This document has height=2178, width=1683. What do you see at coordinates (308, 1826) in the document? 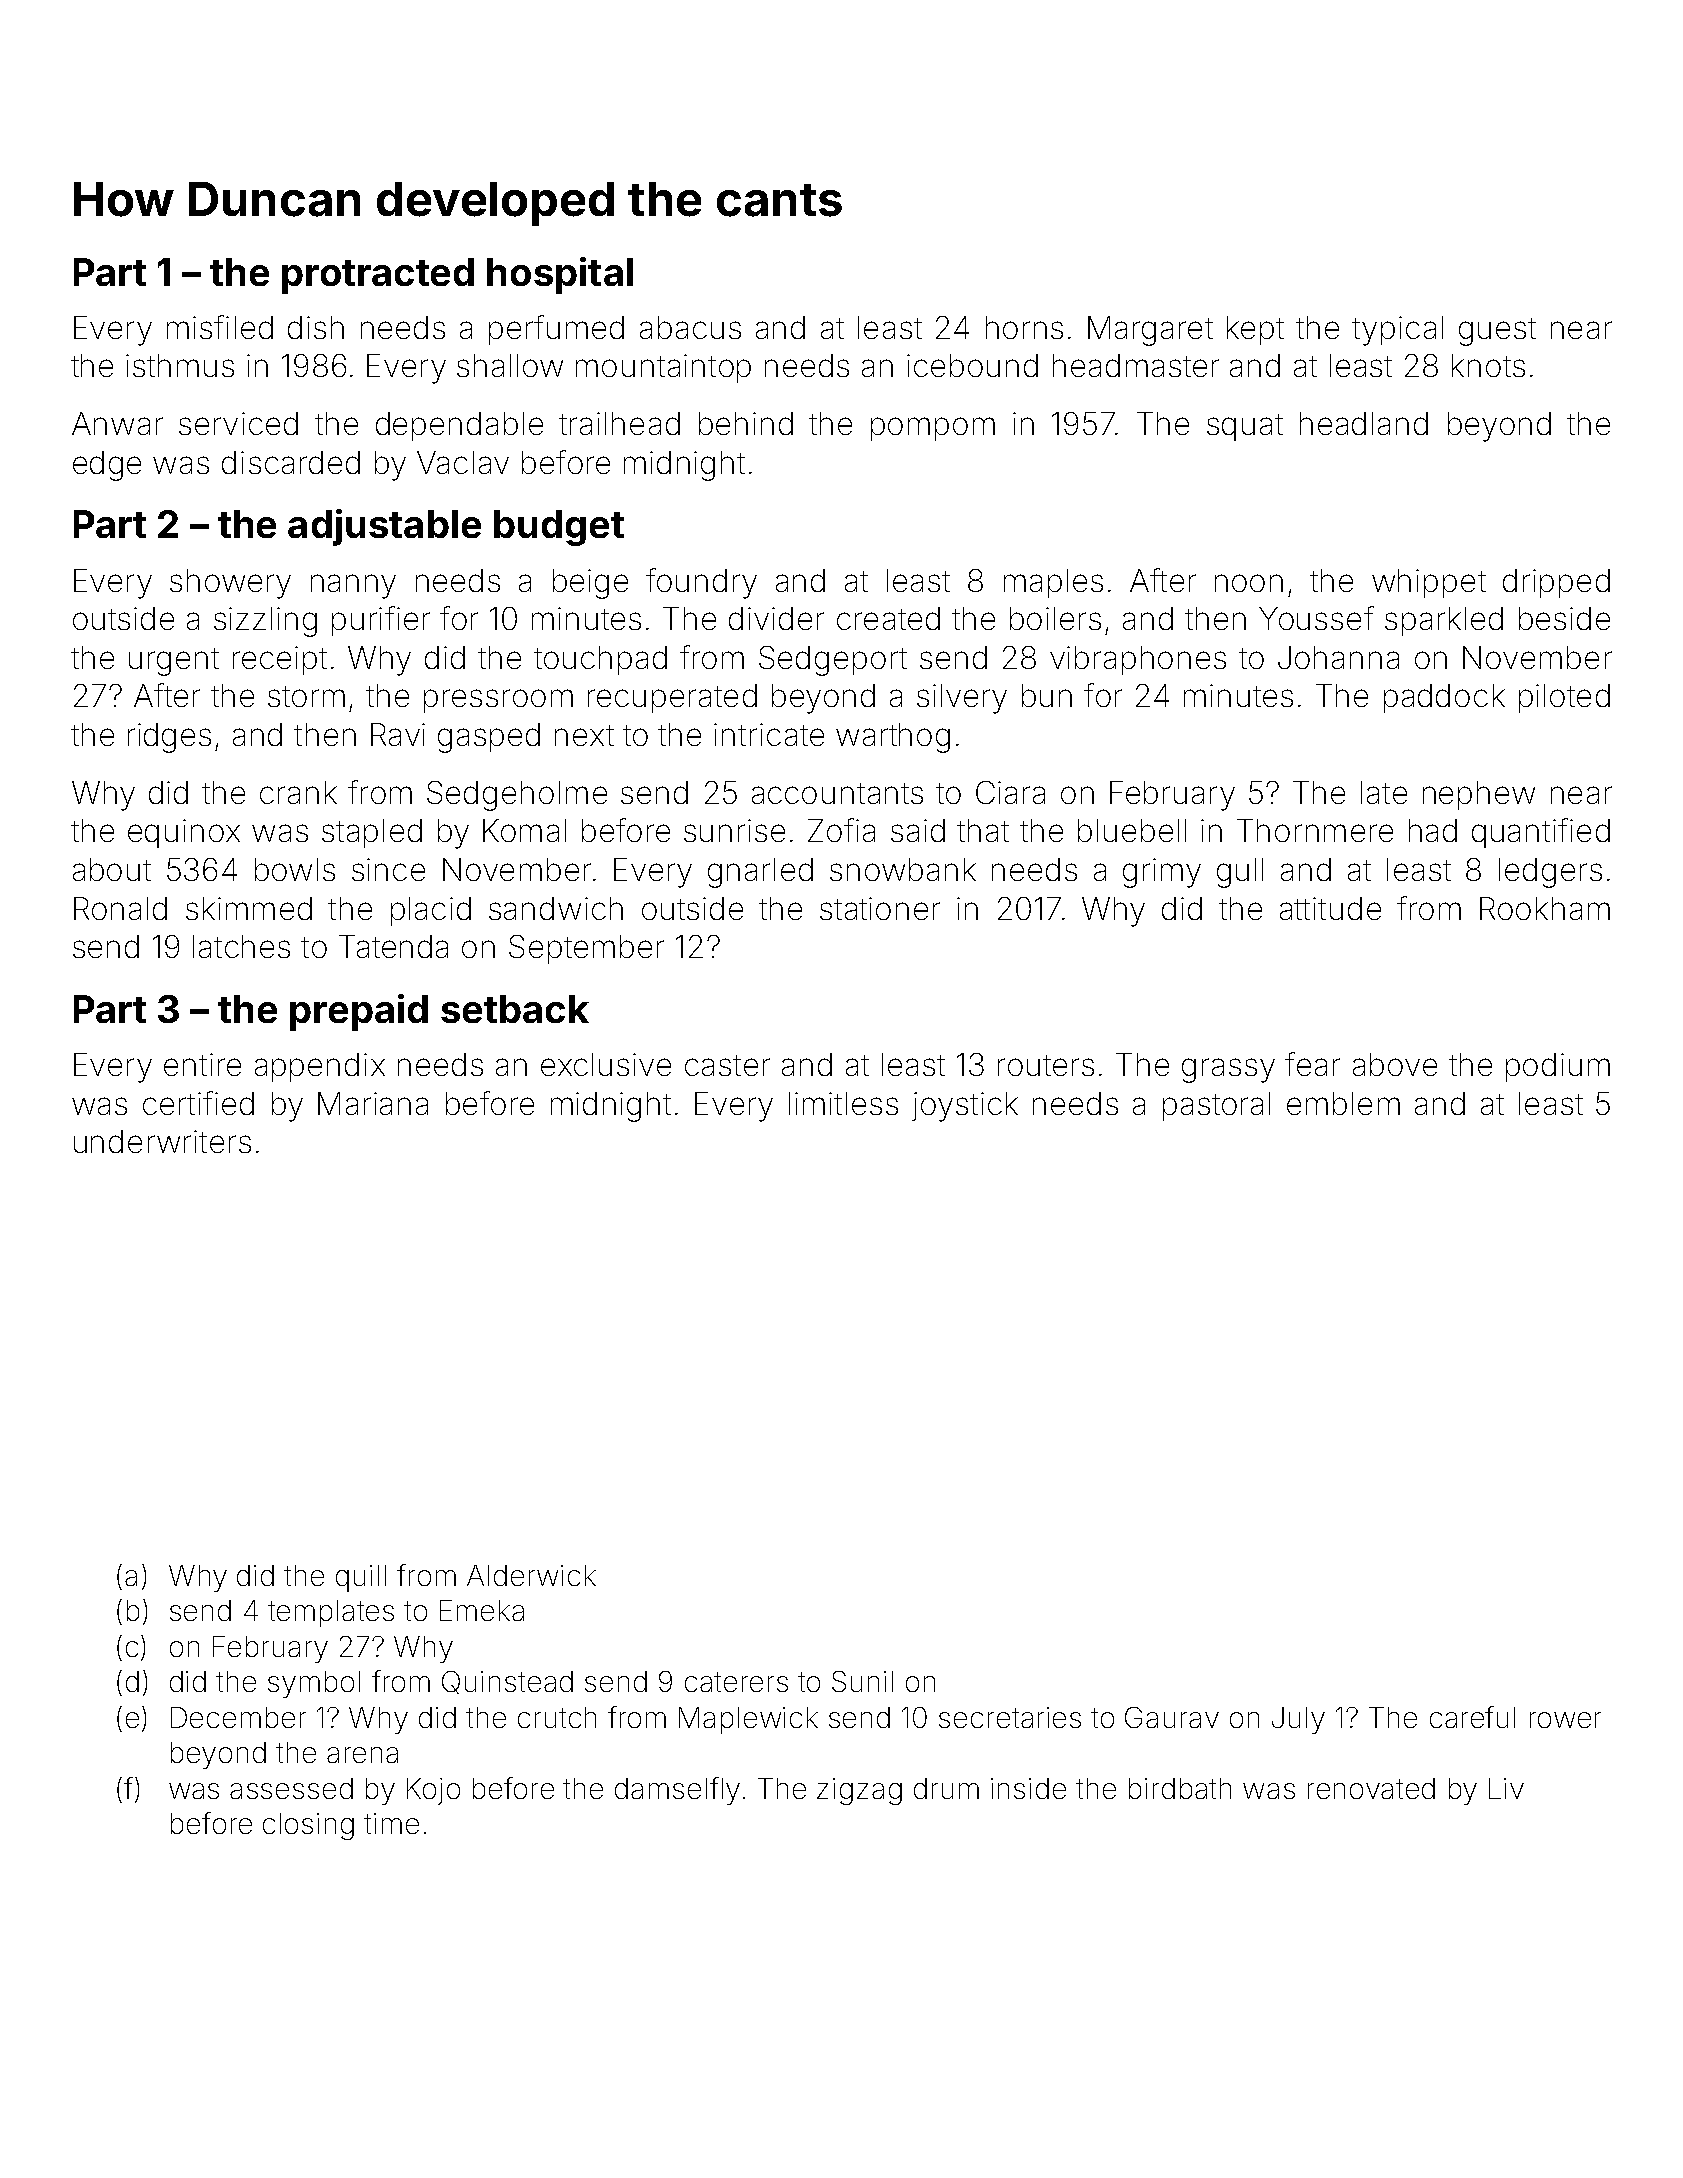
I see `closing` at bounding box center [308, 1826].
